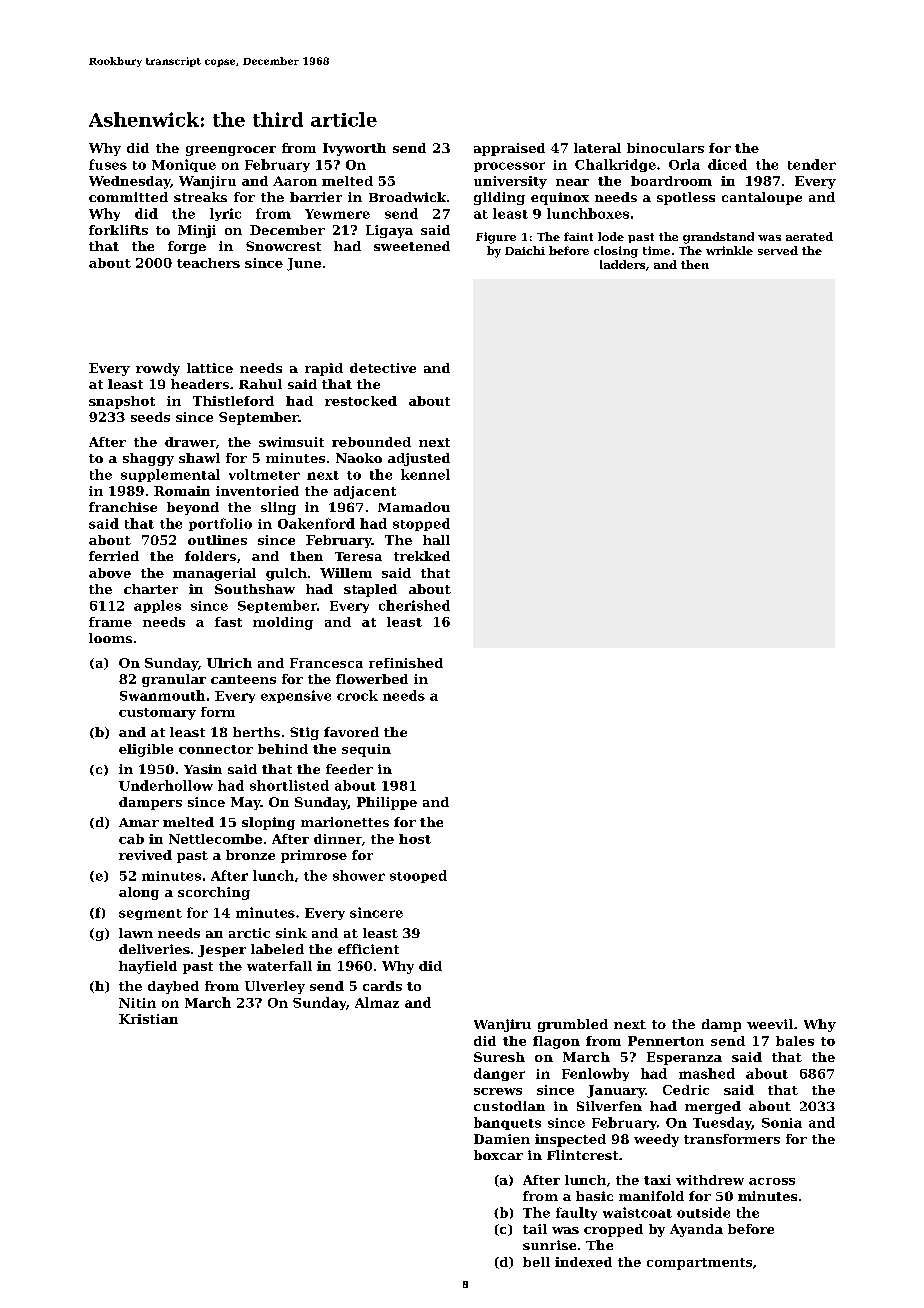 This document has width=924, height=1308. Describe the element at coordinates (778, 250) in the document. I see `served` at that location.
